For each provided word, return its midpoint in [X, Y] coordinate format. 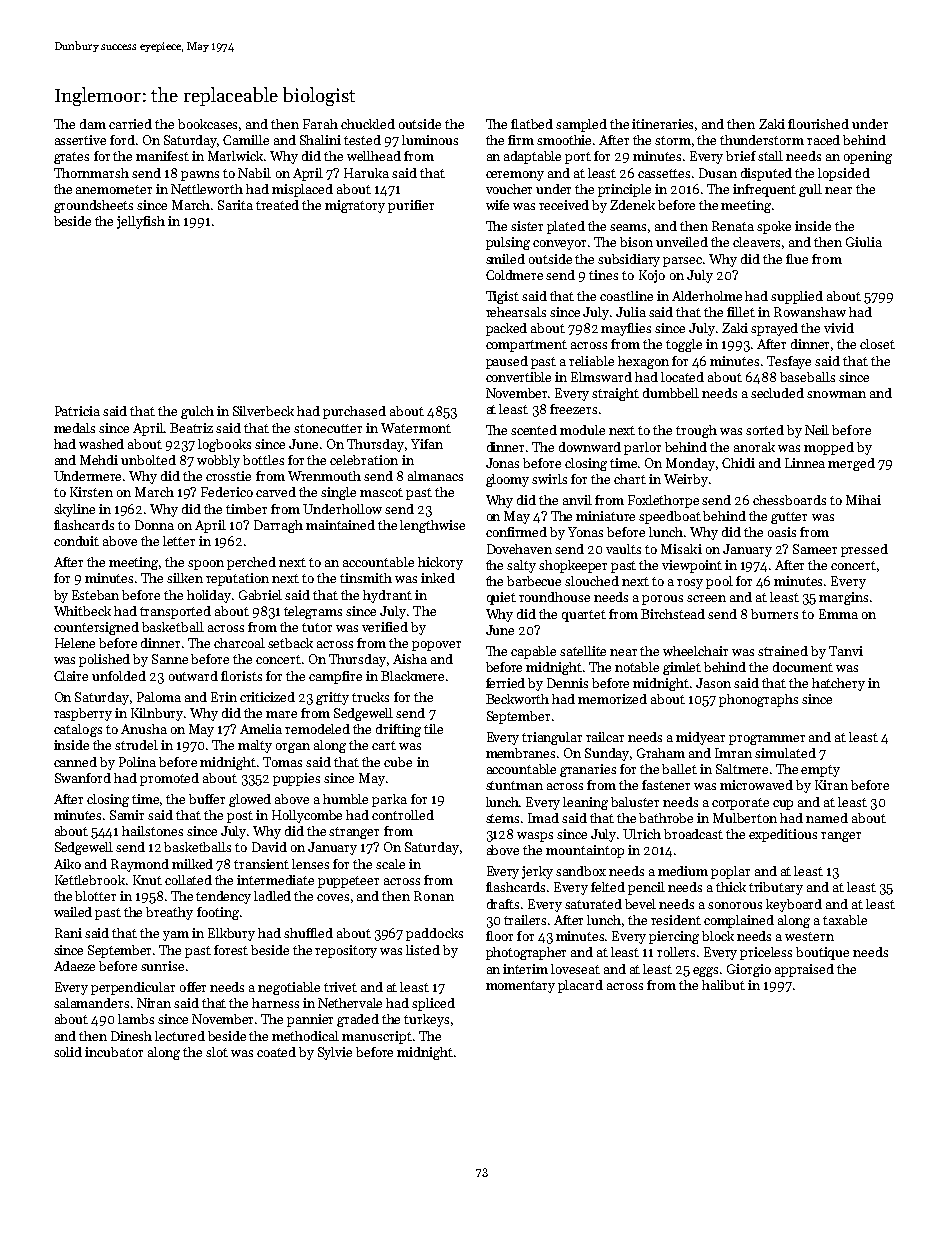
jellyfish [141, 222]
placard [580, 986]
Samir [127, 815]
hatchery [838, 684]
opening [868, 157]
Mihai [863, 500]
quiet [501, 598]
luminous [430, 140]
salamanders [91, 1003]
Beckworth [517, 699]
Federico [227, 492]
